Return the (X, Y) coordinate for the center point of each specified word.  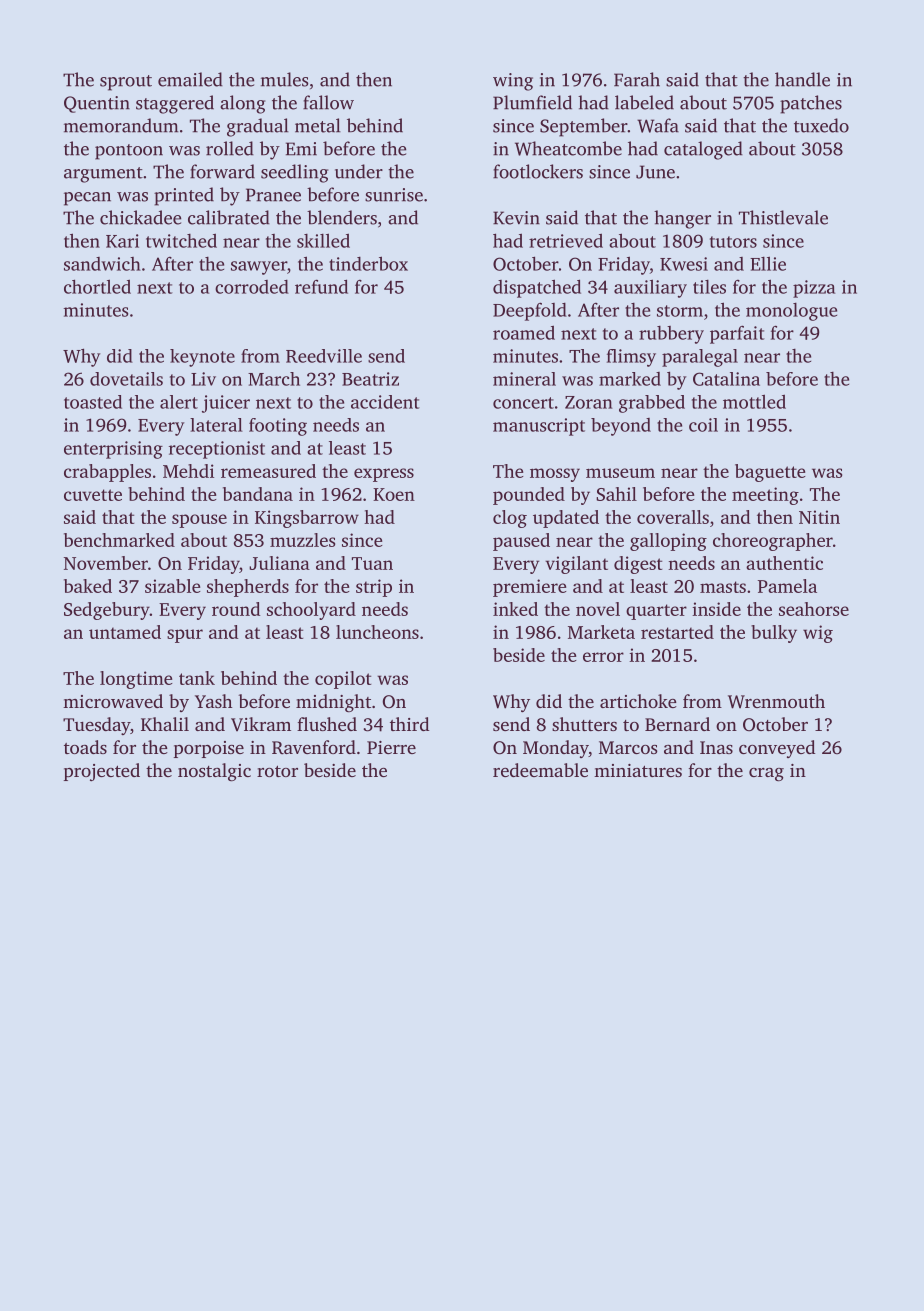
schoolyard (311, 611)
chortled (97, 286)
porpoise (209, 749)
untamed (125, 632)
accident (385, 402)
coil (703, 425)
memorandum (121, 125)
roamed (524, 332)
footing (278, 427)
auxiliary (650, 288)
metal (318, 125)
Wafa (658, 125)
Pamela (787, 586)
